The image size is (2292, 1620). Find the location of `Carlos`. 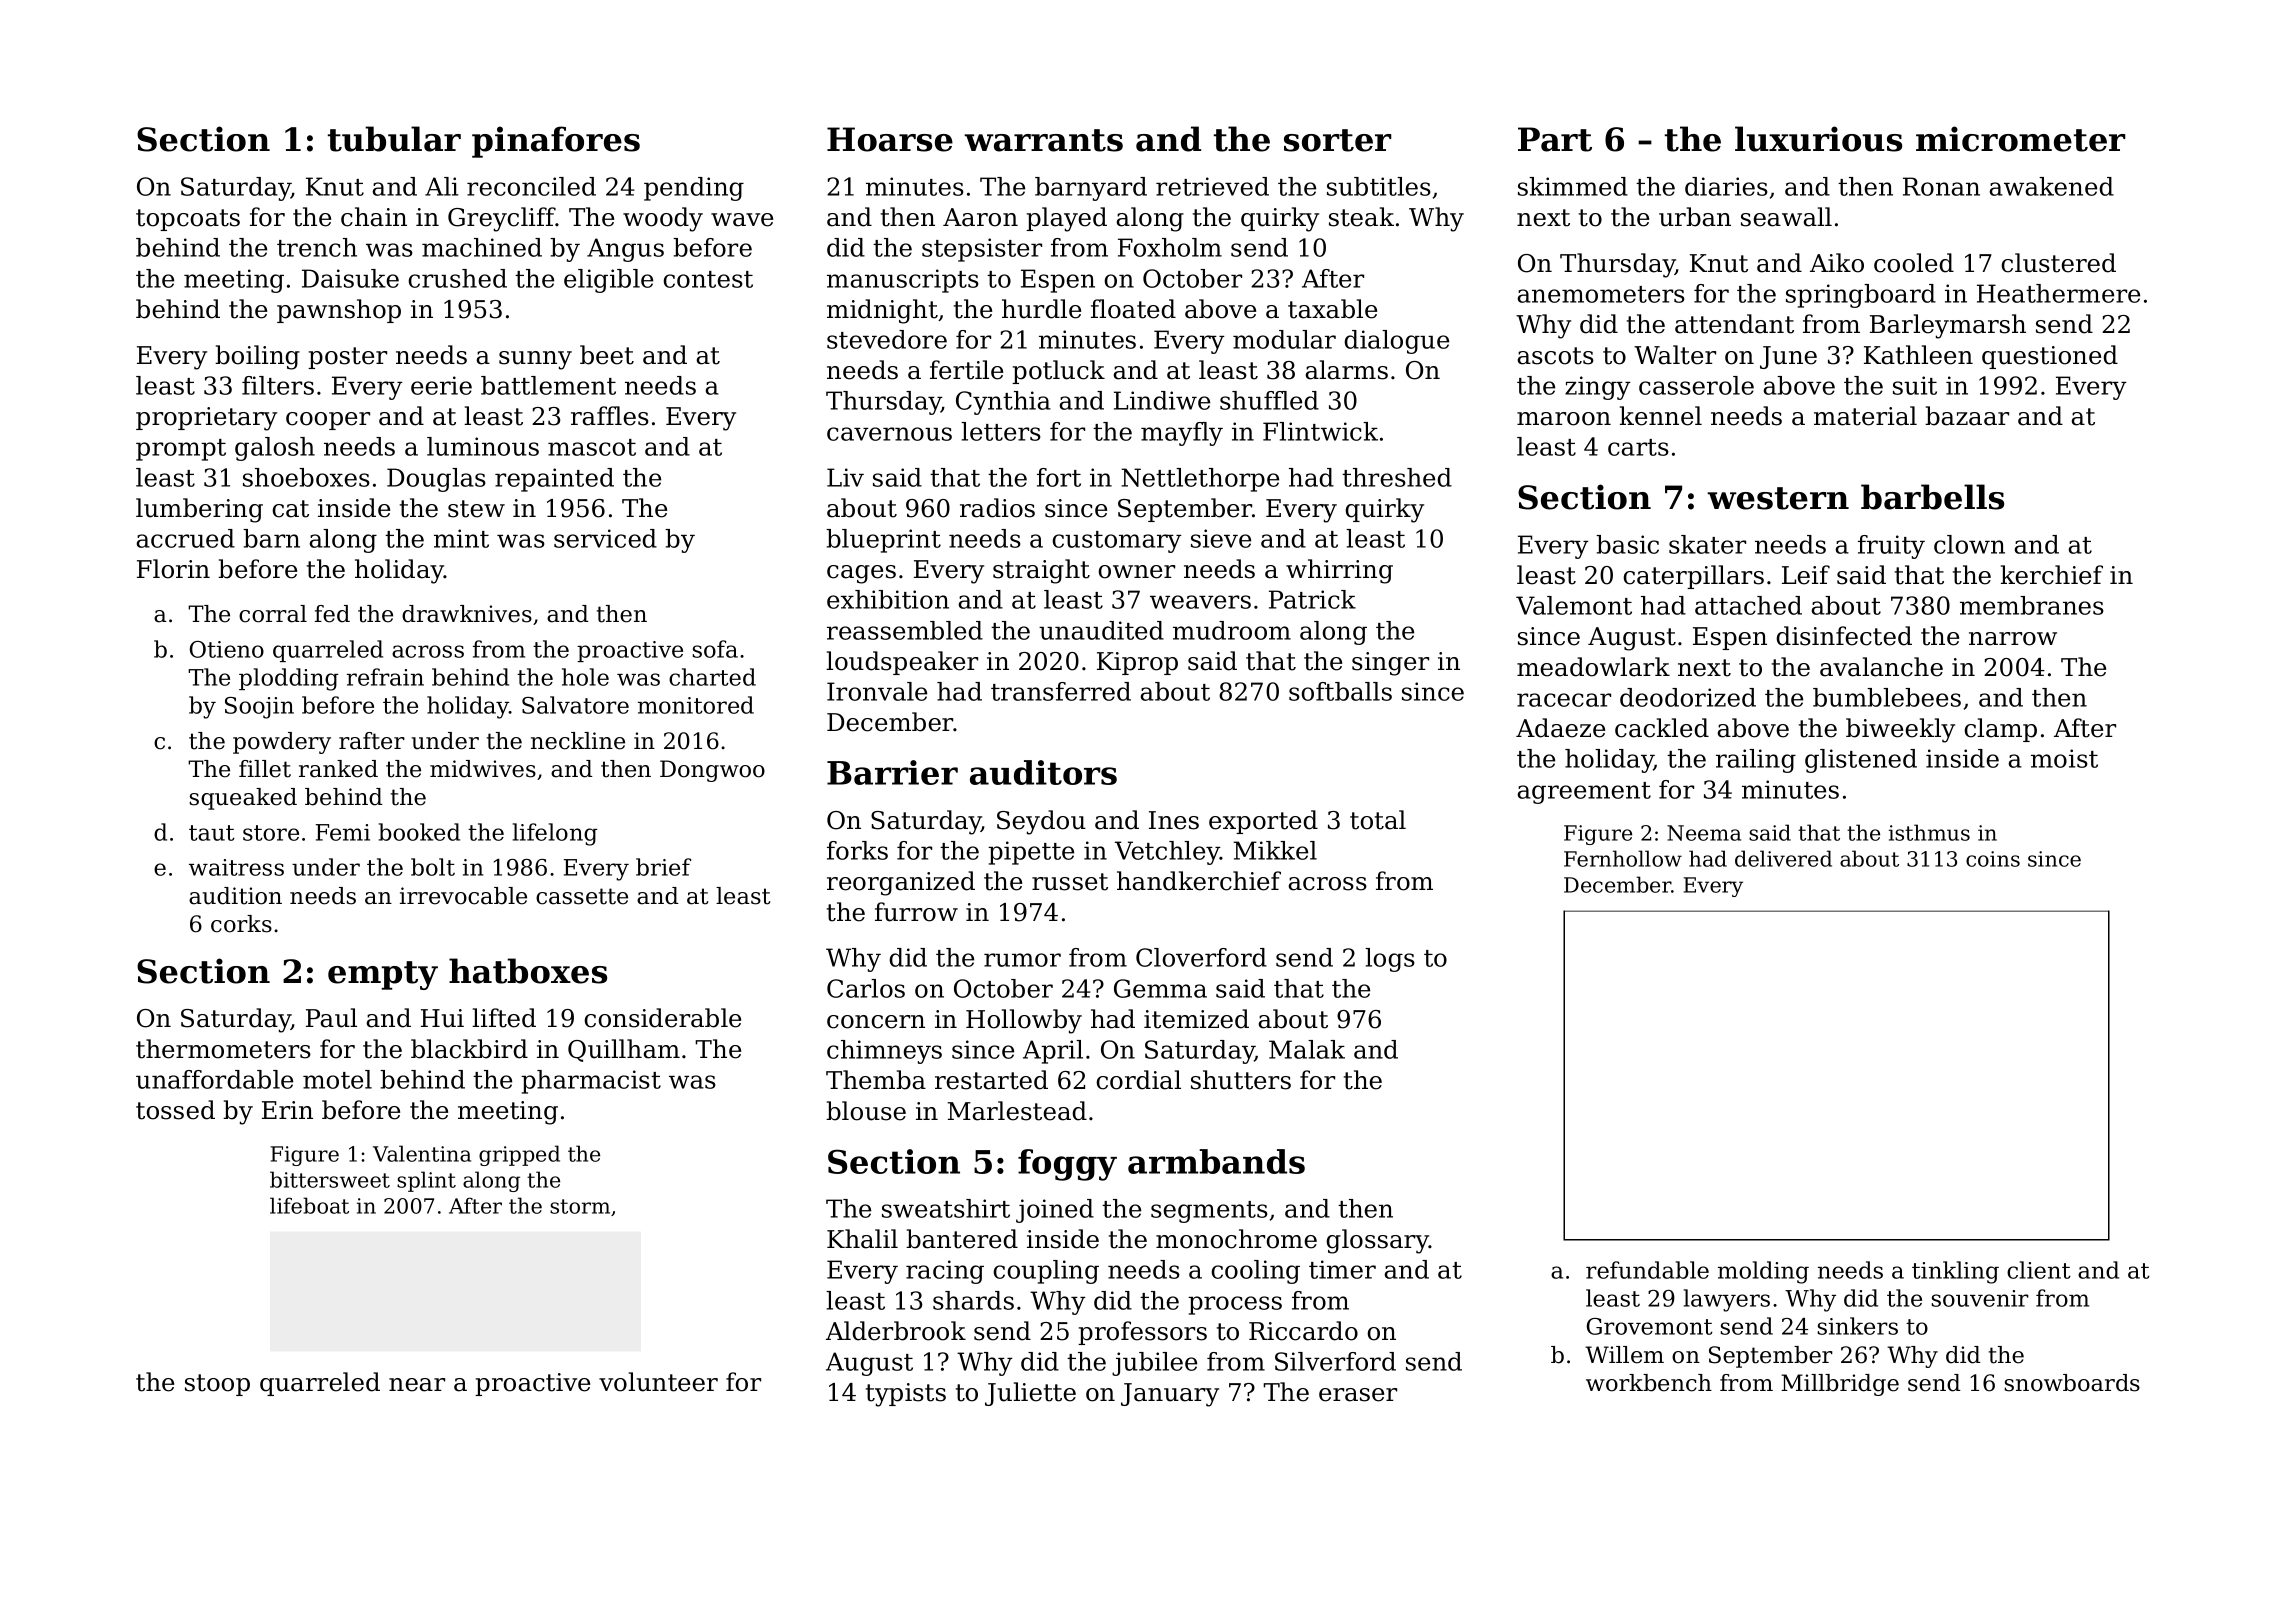

Carlos is located at coordinates (866, 988).
